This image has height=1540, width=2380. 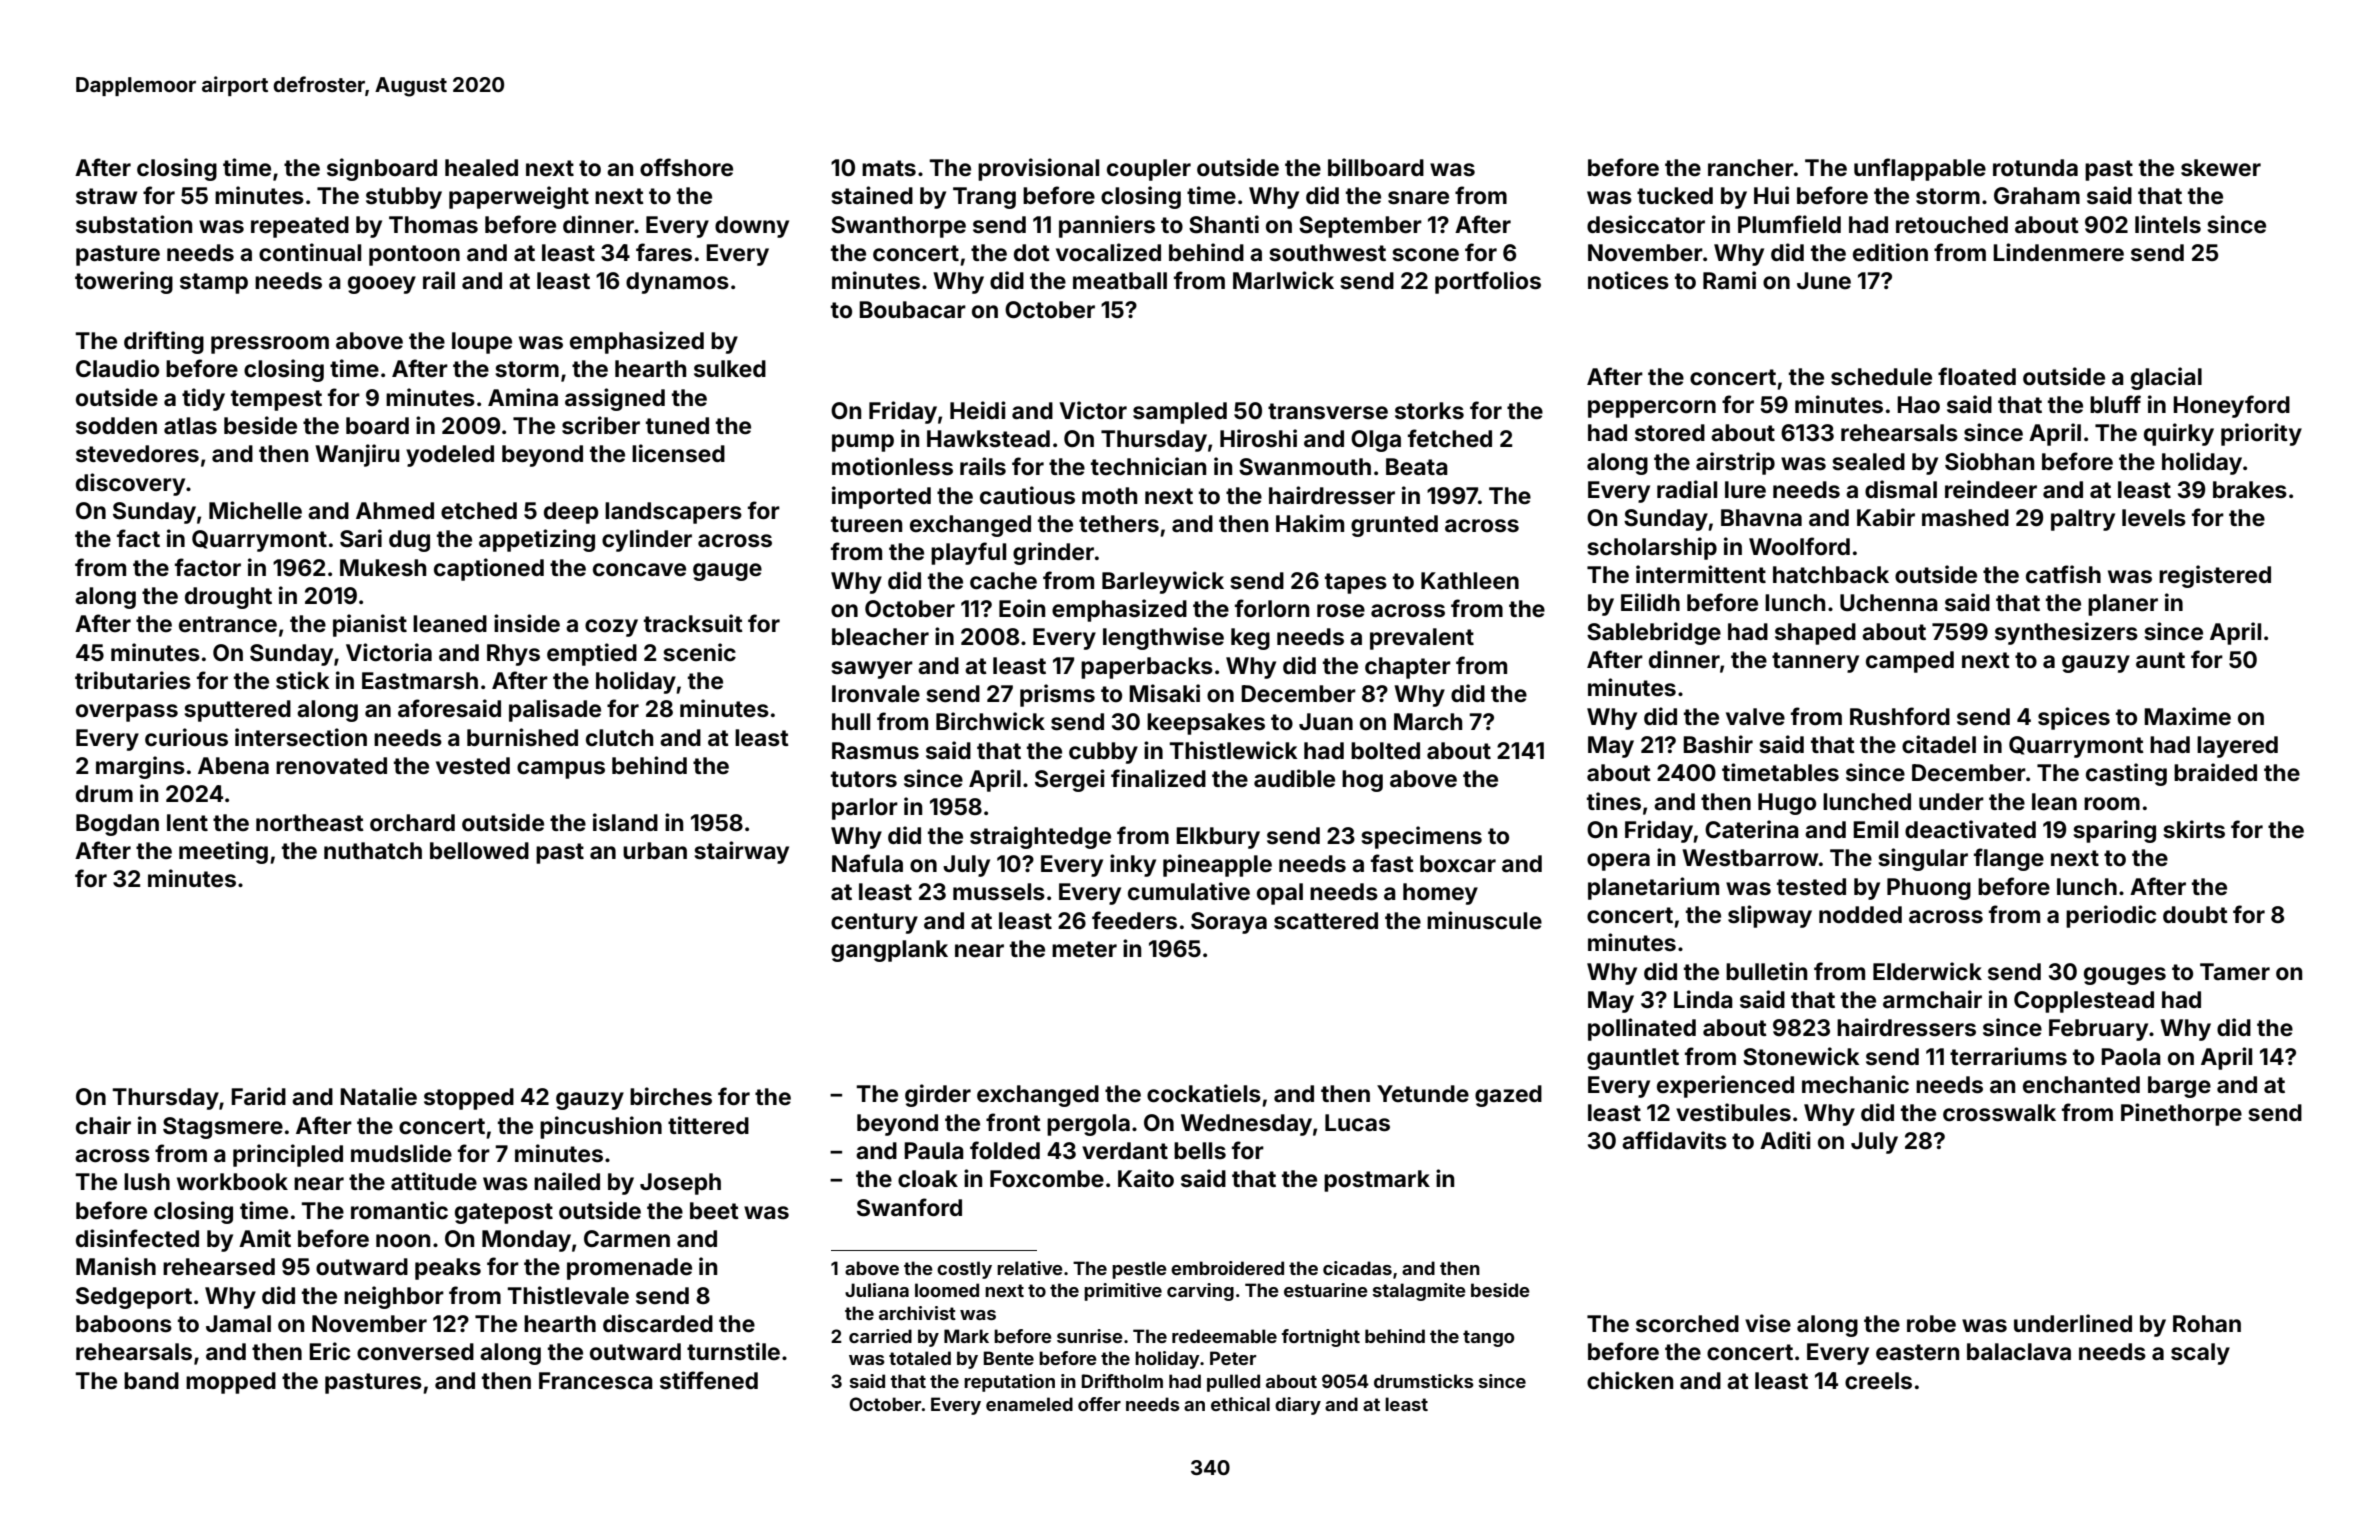 I want to click on enameled, so click(x=1029, y=1404).
